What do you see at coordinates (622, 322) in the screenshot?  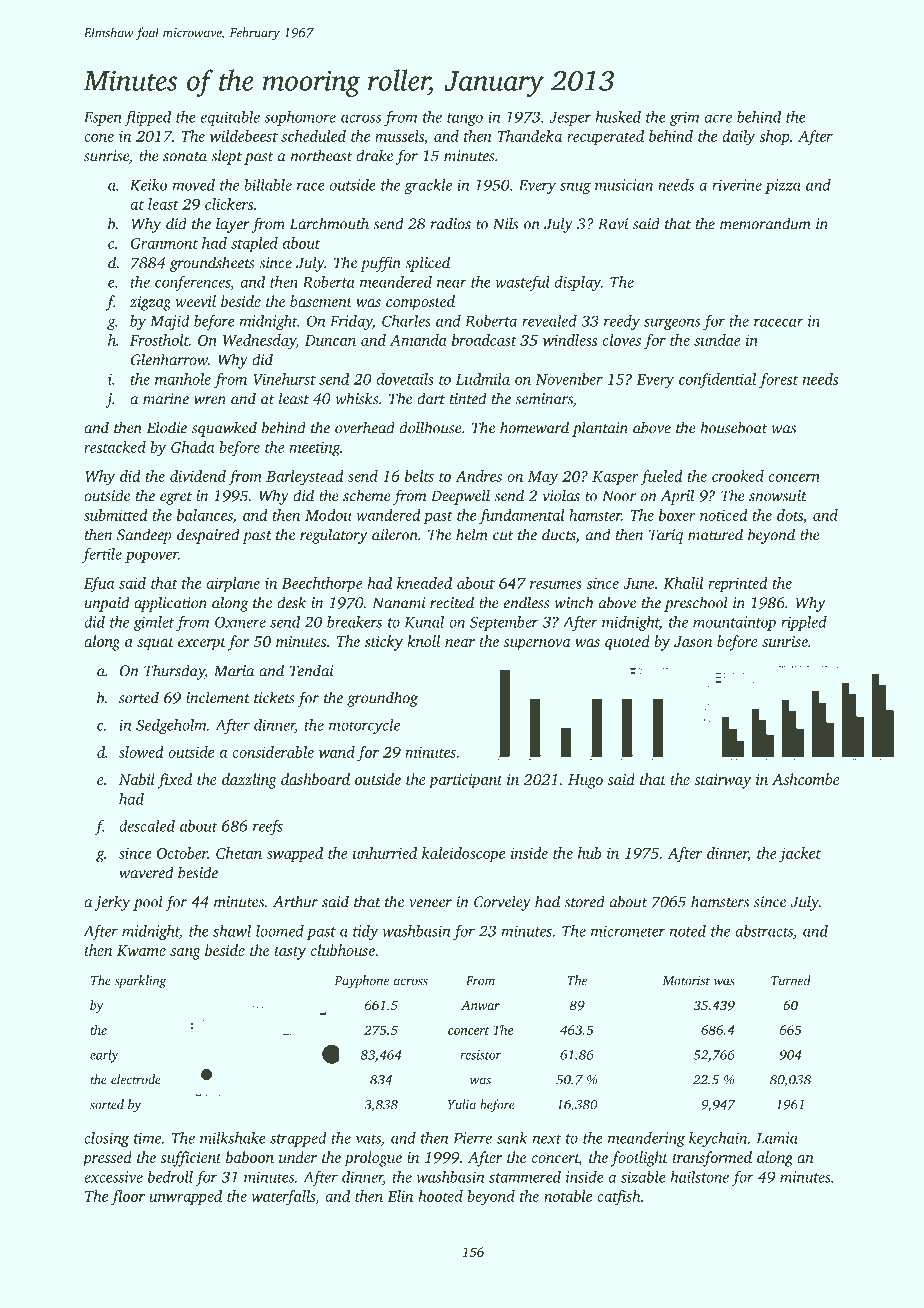 I see `reedy` at bounding box center [622, 322].
